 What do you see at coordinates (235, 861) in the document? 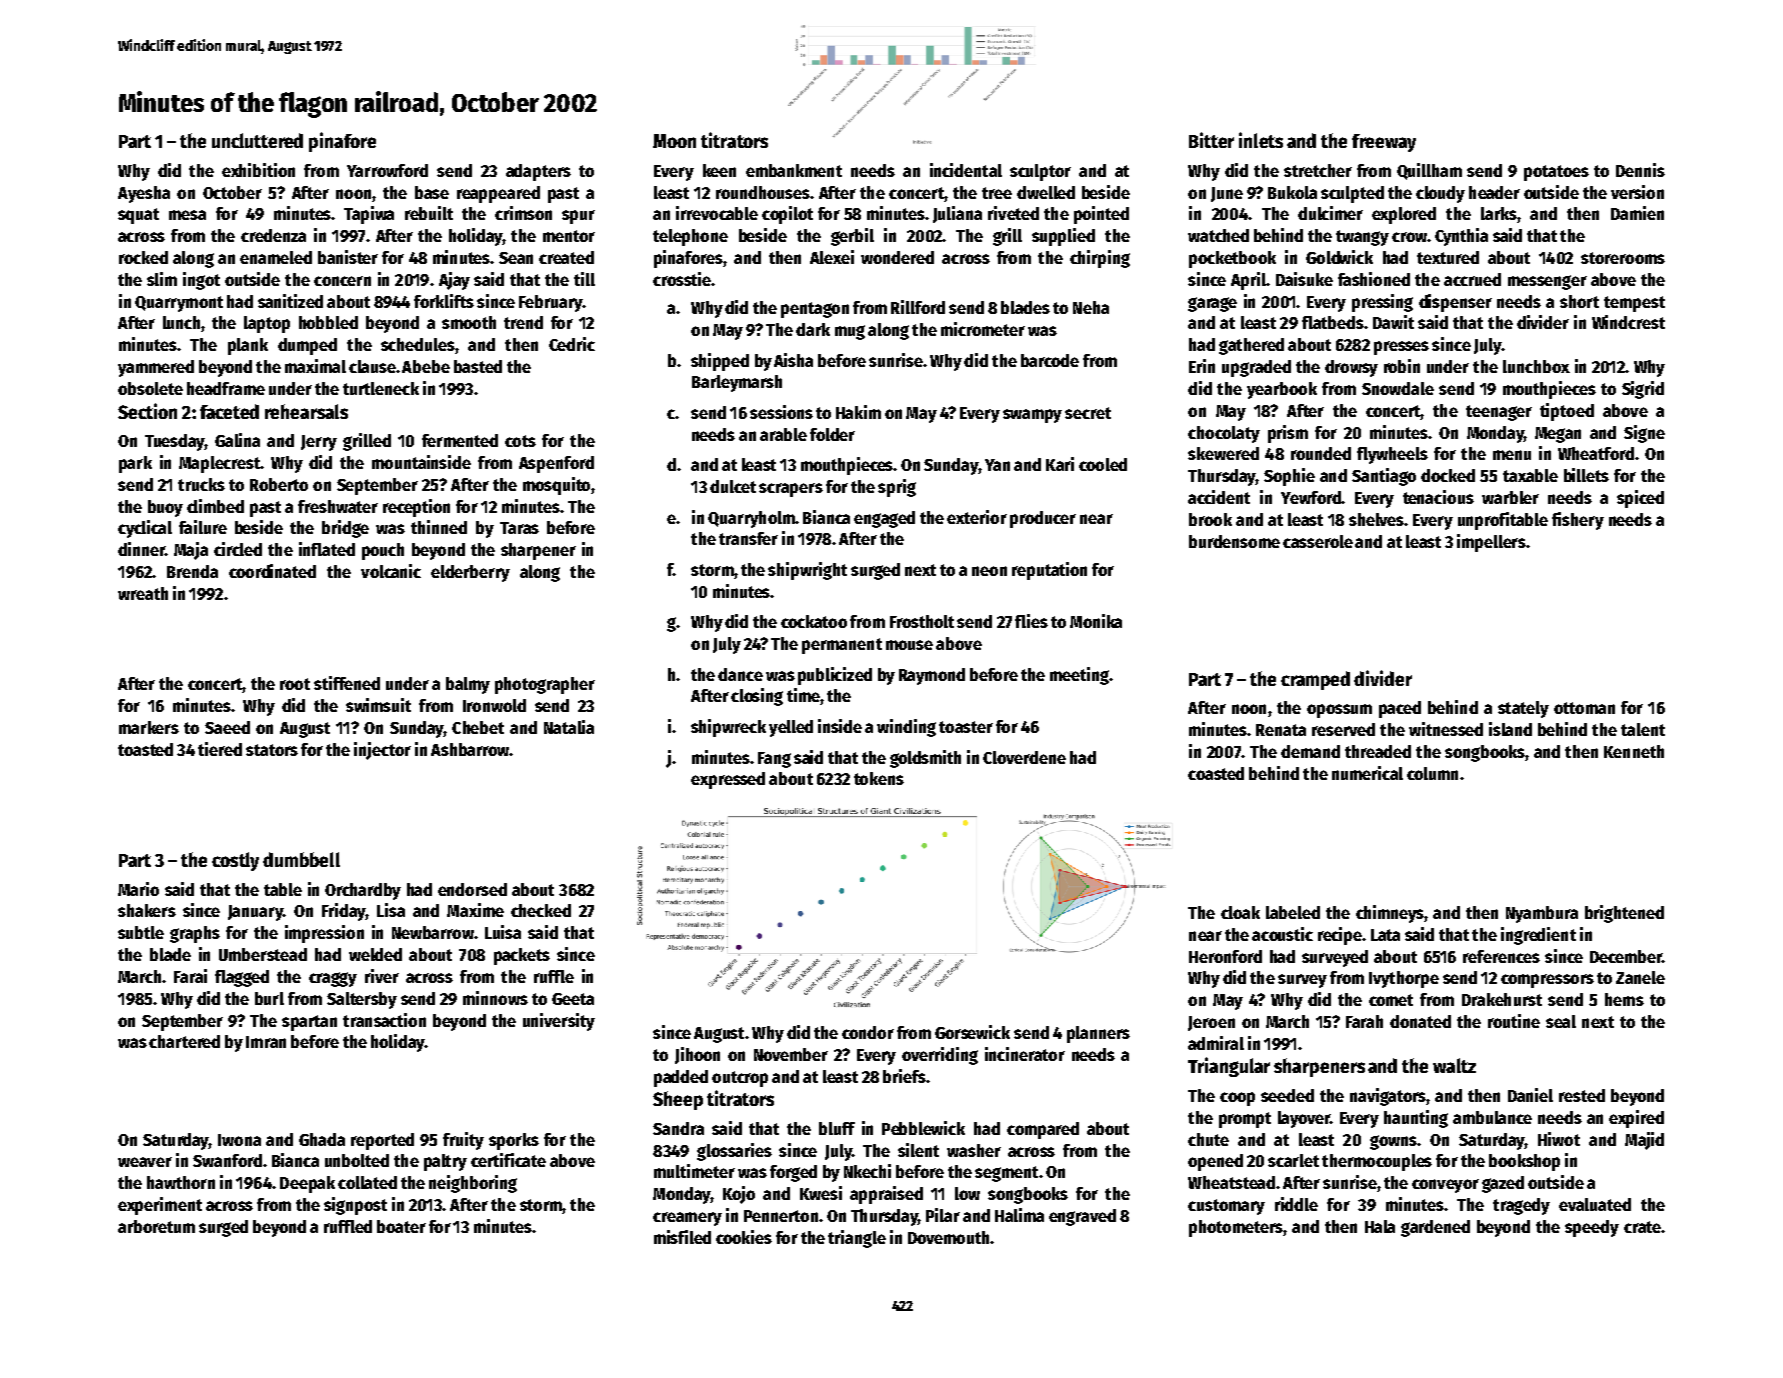
I see `costly` at bounding box center [235, 861].
